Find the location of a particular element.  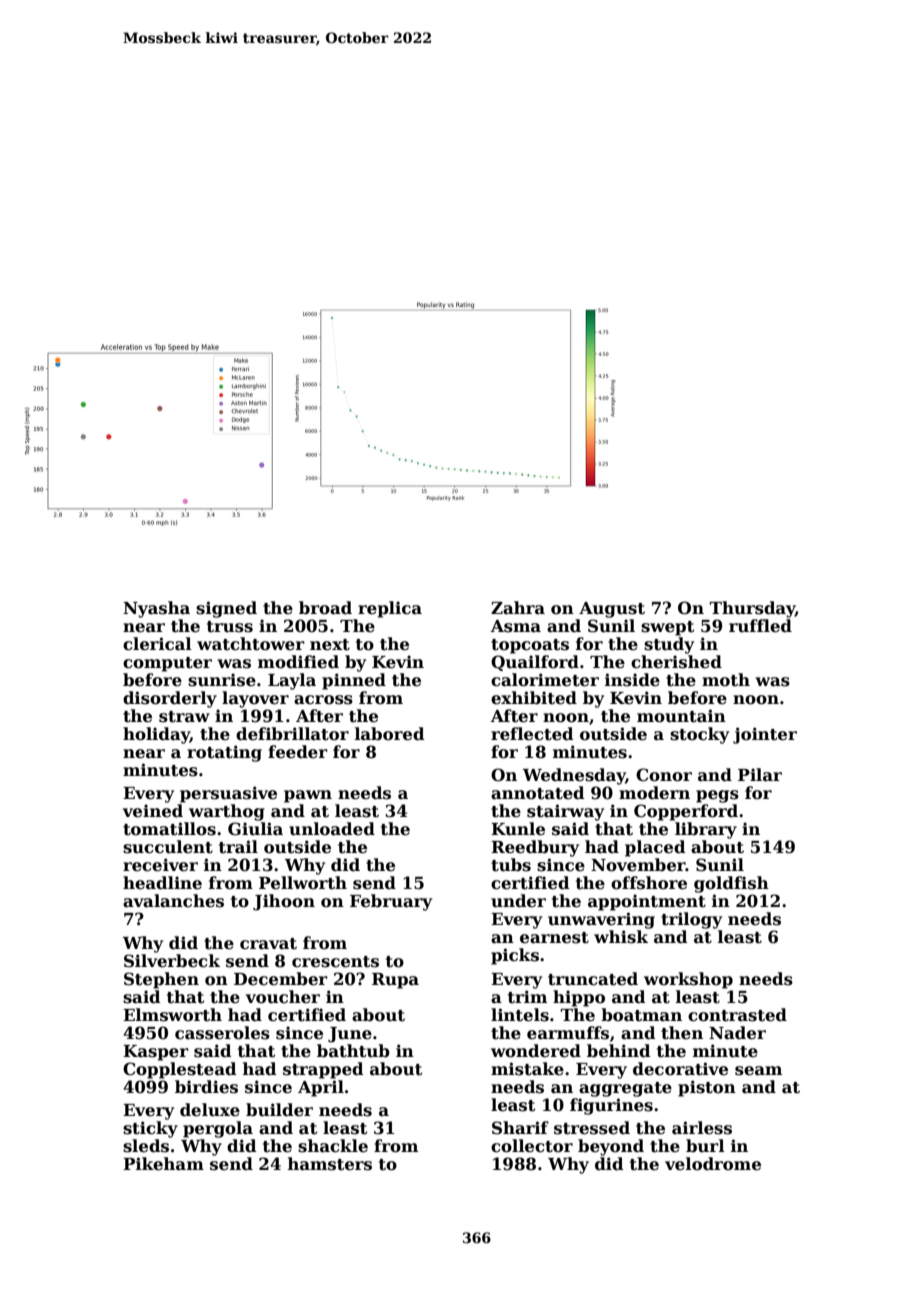

Silverbeck is located at coordinates (172, 961).
